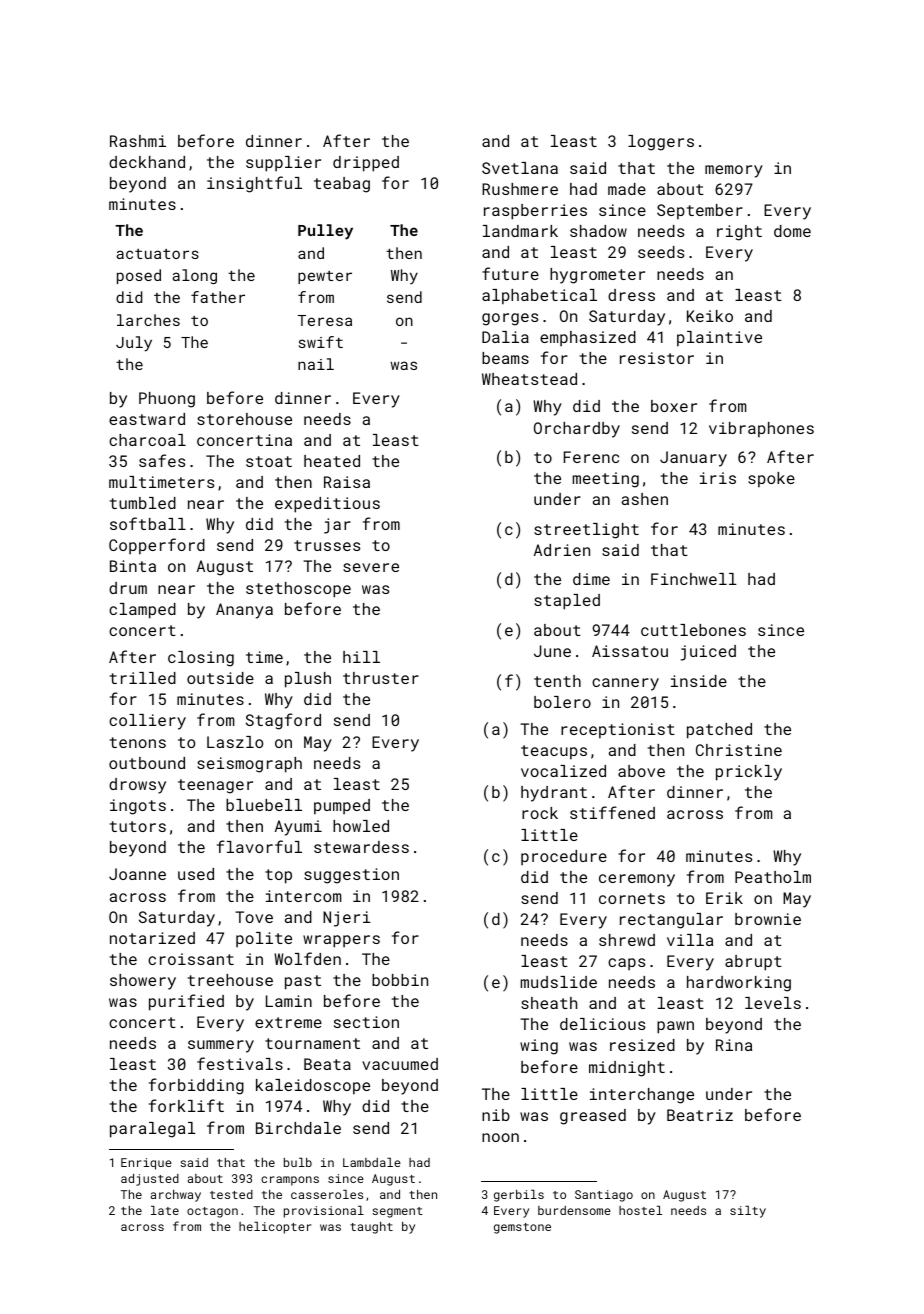  I want to click on notarized, so click(152, 938).
